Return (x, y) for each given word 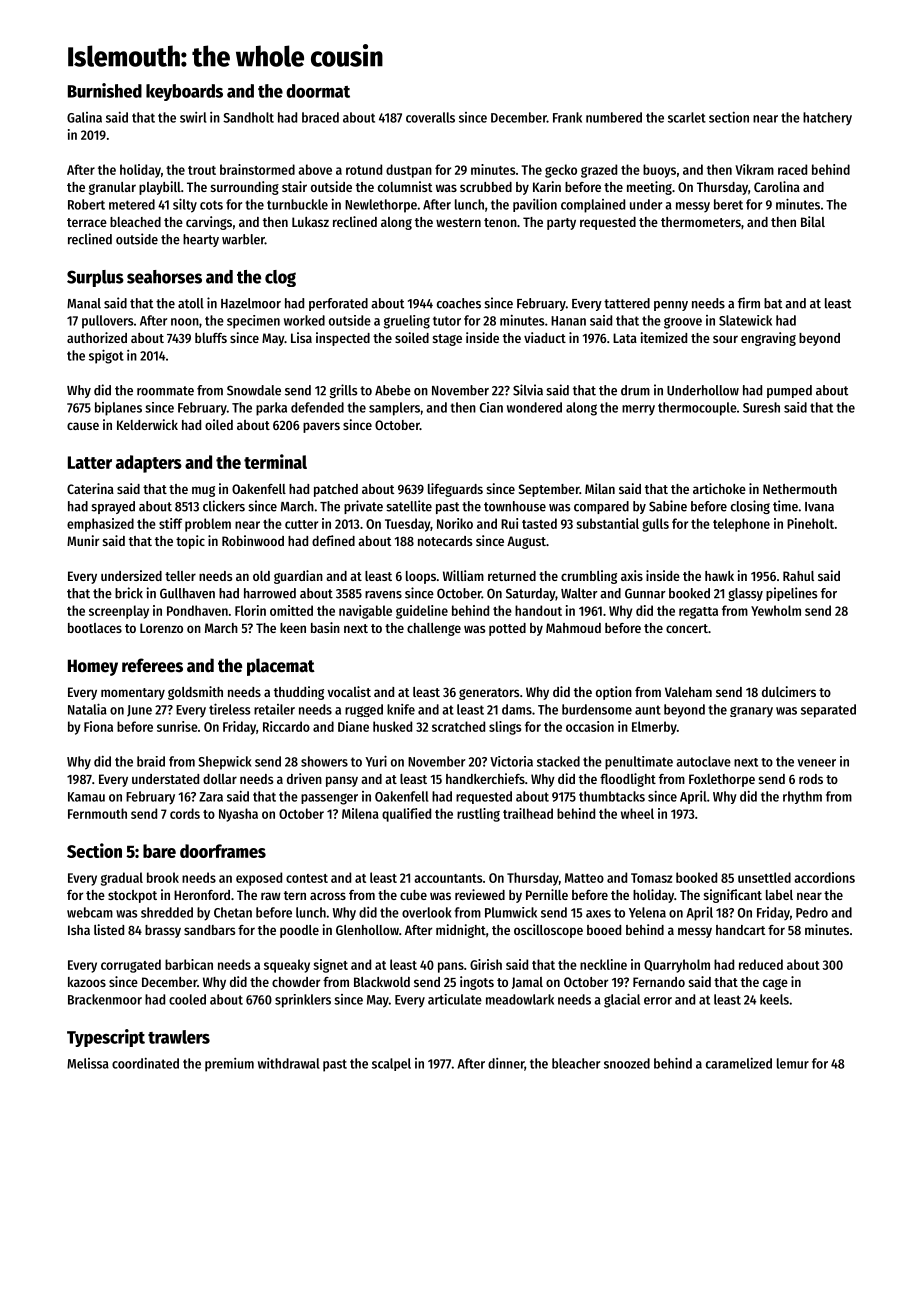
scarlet (687, 117)
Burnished (105, 90)
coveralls (430, 117)
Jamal (527, 983)
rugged (364, 710)
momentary (133, 694)
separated (828, 711)
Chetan (233, 912)
